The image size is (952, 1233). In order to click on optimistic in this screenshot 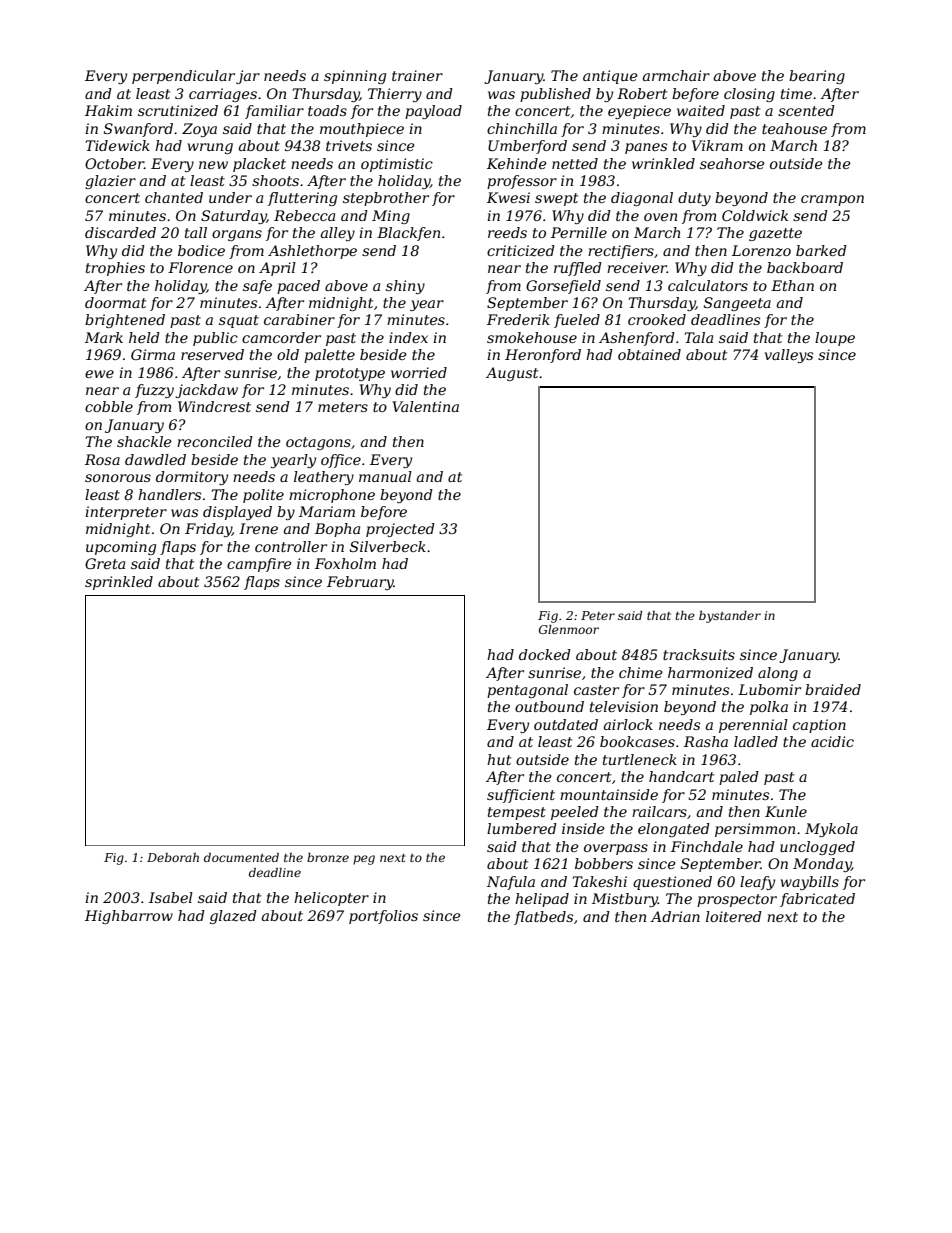, I will do `click(397, 165)`.
